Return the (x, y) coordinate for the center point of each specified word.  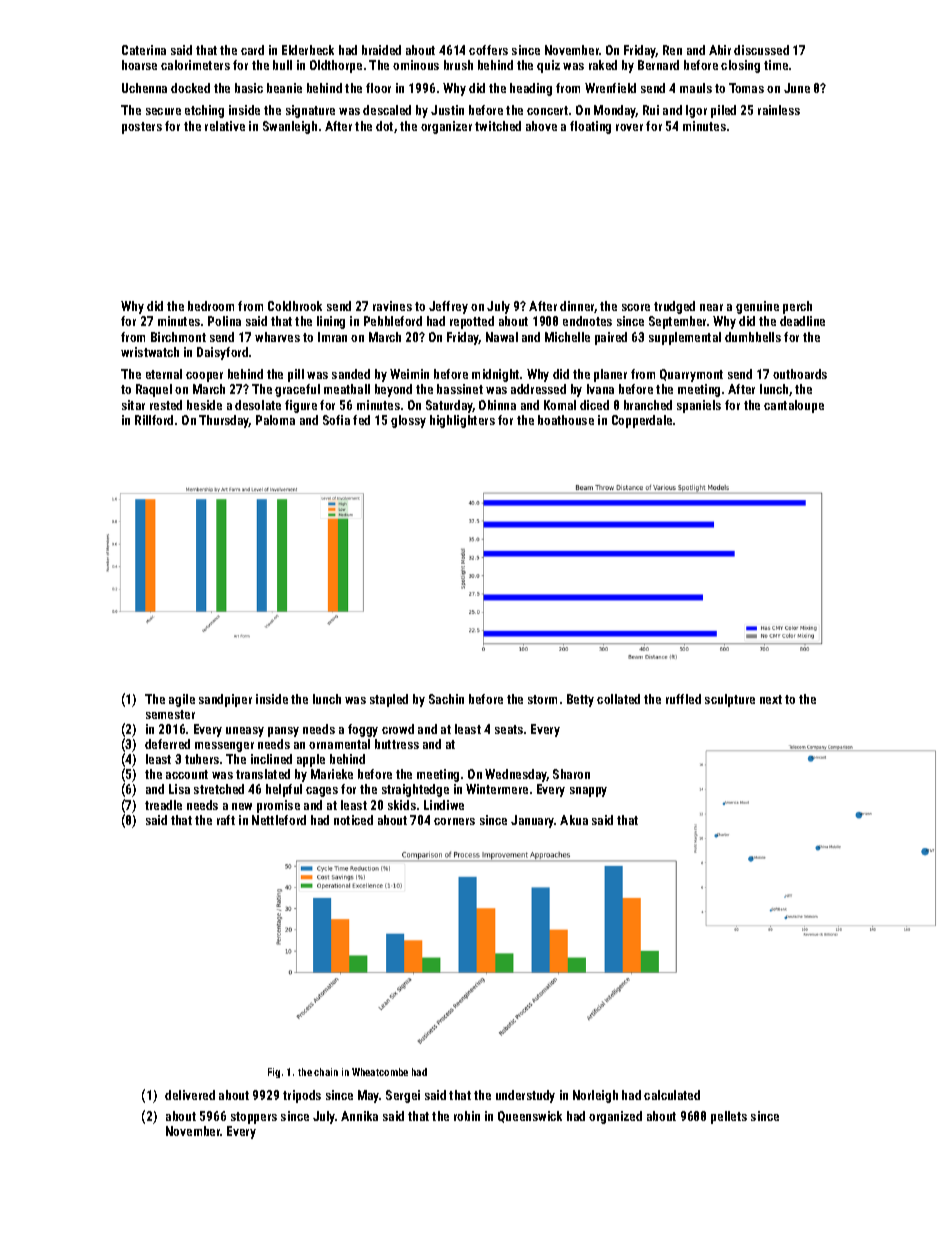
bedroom (211, 306)
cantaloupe (794, 406)
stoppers (254, 1118)
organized (615, 1117)
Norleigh (595, 1096)
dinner (577, 307)
